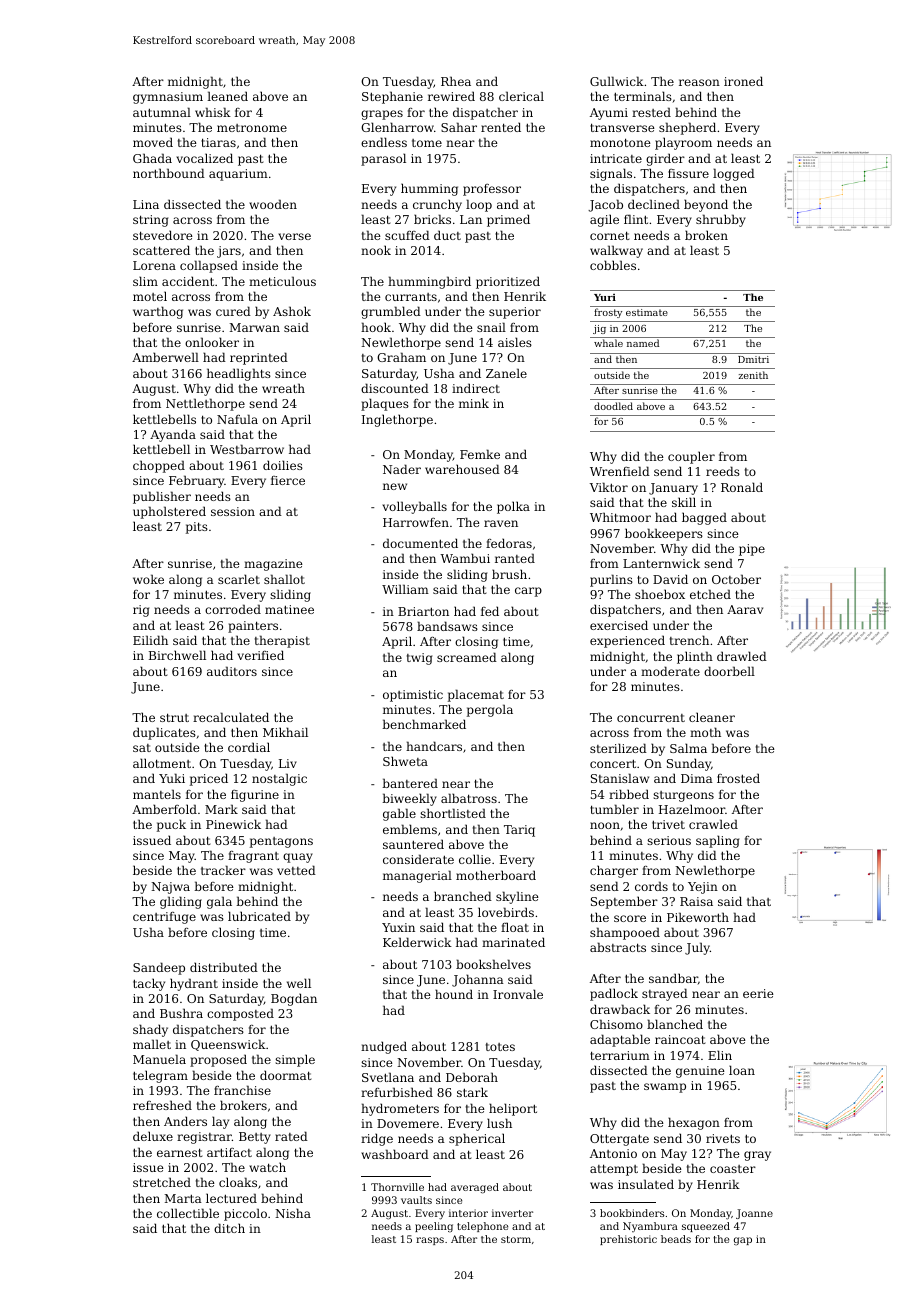 The width and height of the screenshot is (908, 1316). Describe the element at coordinates (227, 96) in the screenshot. I see `leaned` at that location.
